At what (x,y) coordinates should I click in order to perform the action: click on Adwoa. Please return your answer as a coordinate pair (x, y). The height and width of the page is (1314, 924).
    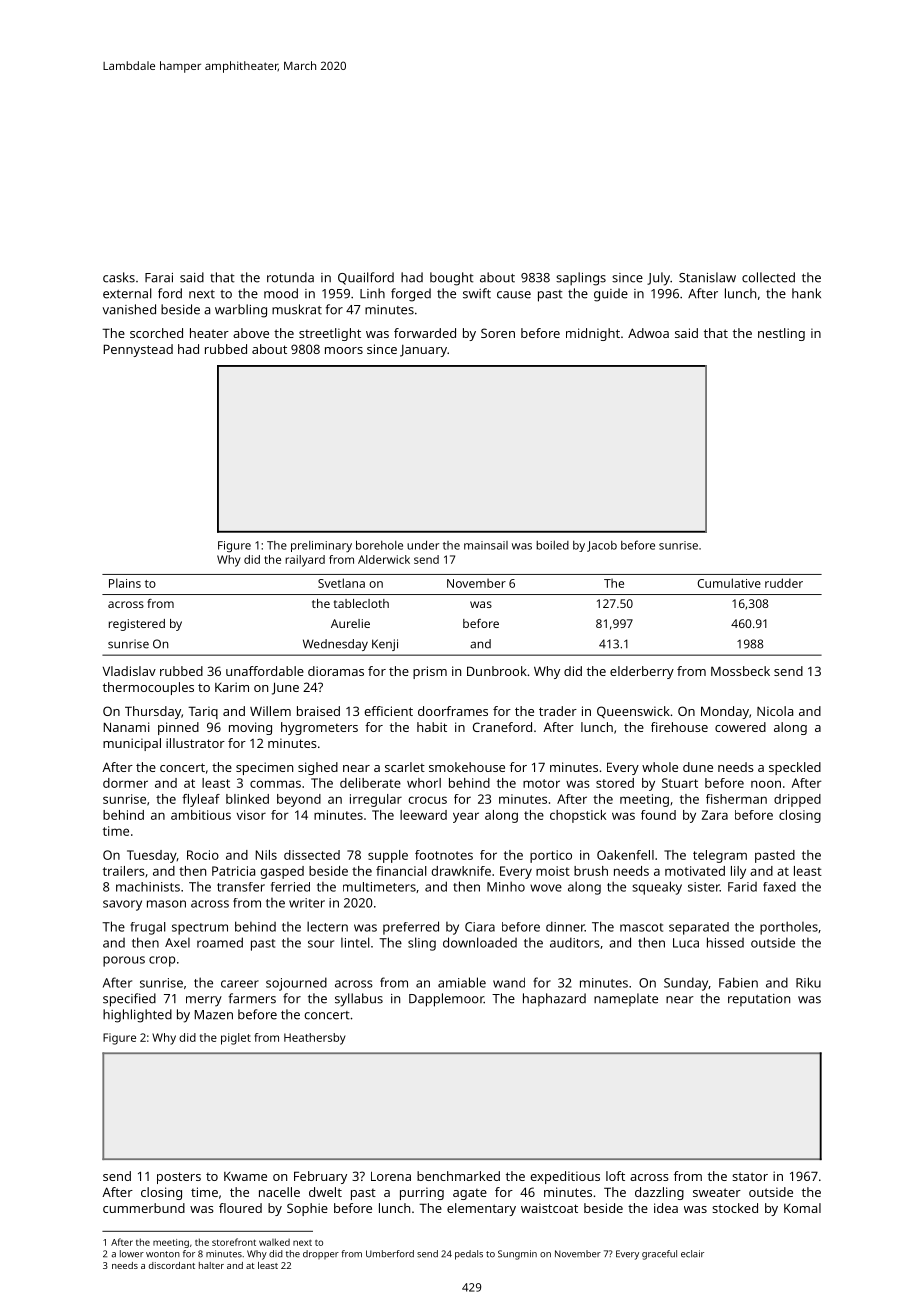
    Looking at the image, I should click on (648, 333).
